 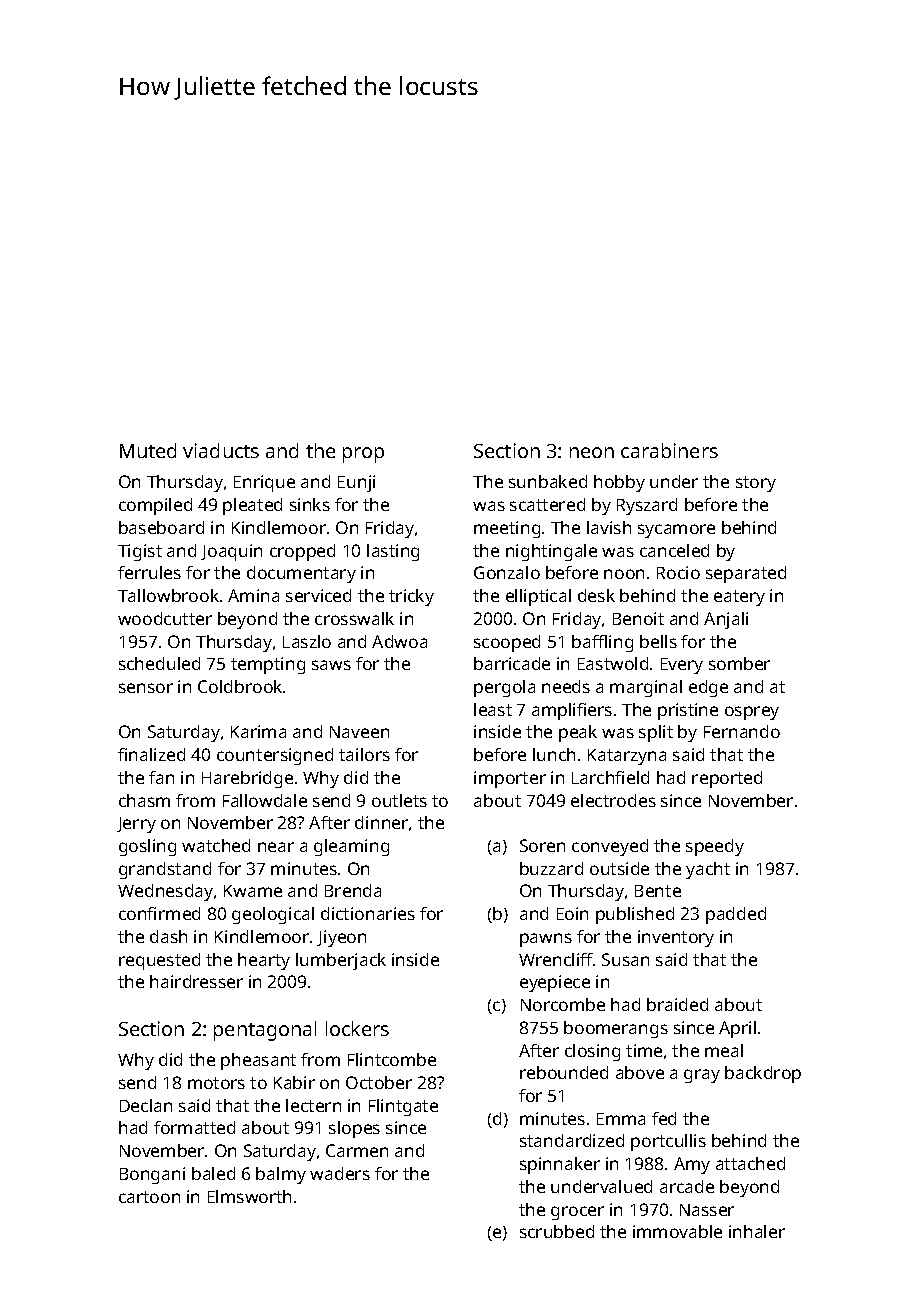 I want to click on somber, so click(x=739, y=663).
